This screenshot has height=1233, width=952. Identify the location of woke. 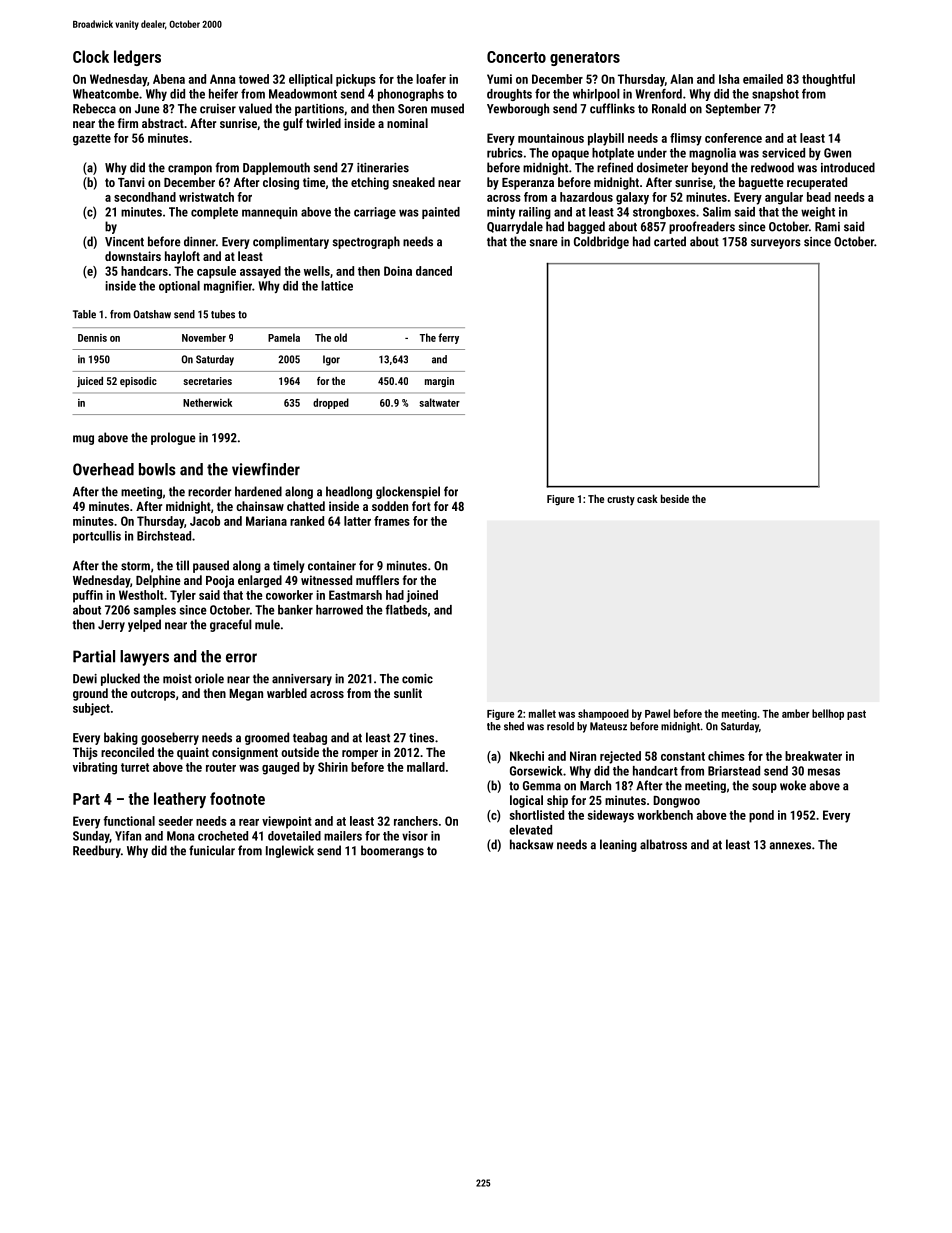
(793, 785).
